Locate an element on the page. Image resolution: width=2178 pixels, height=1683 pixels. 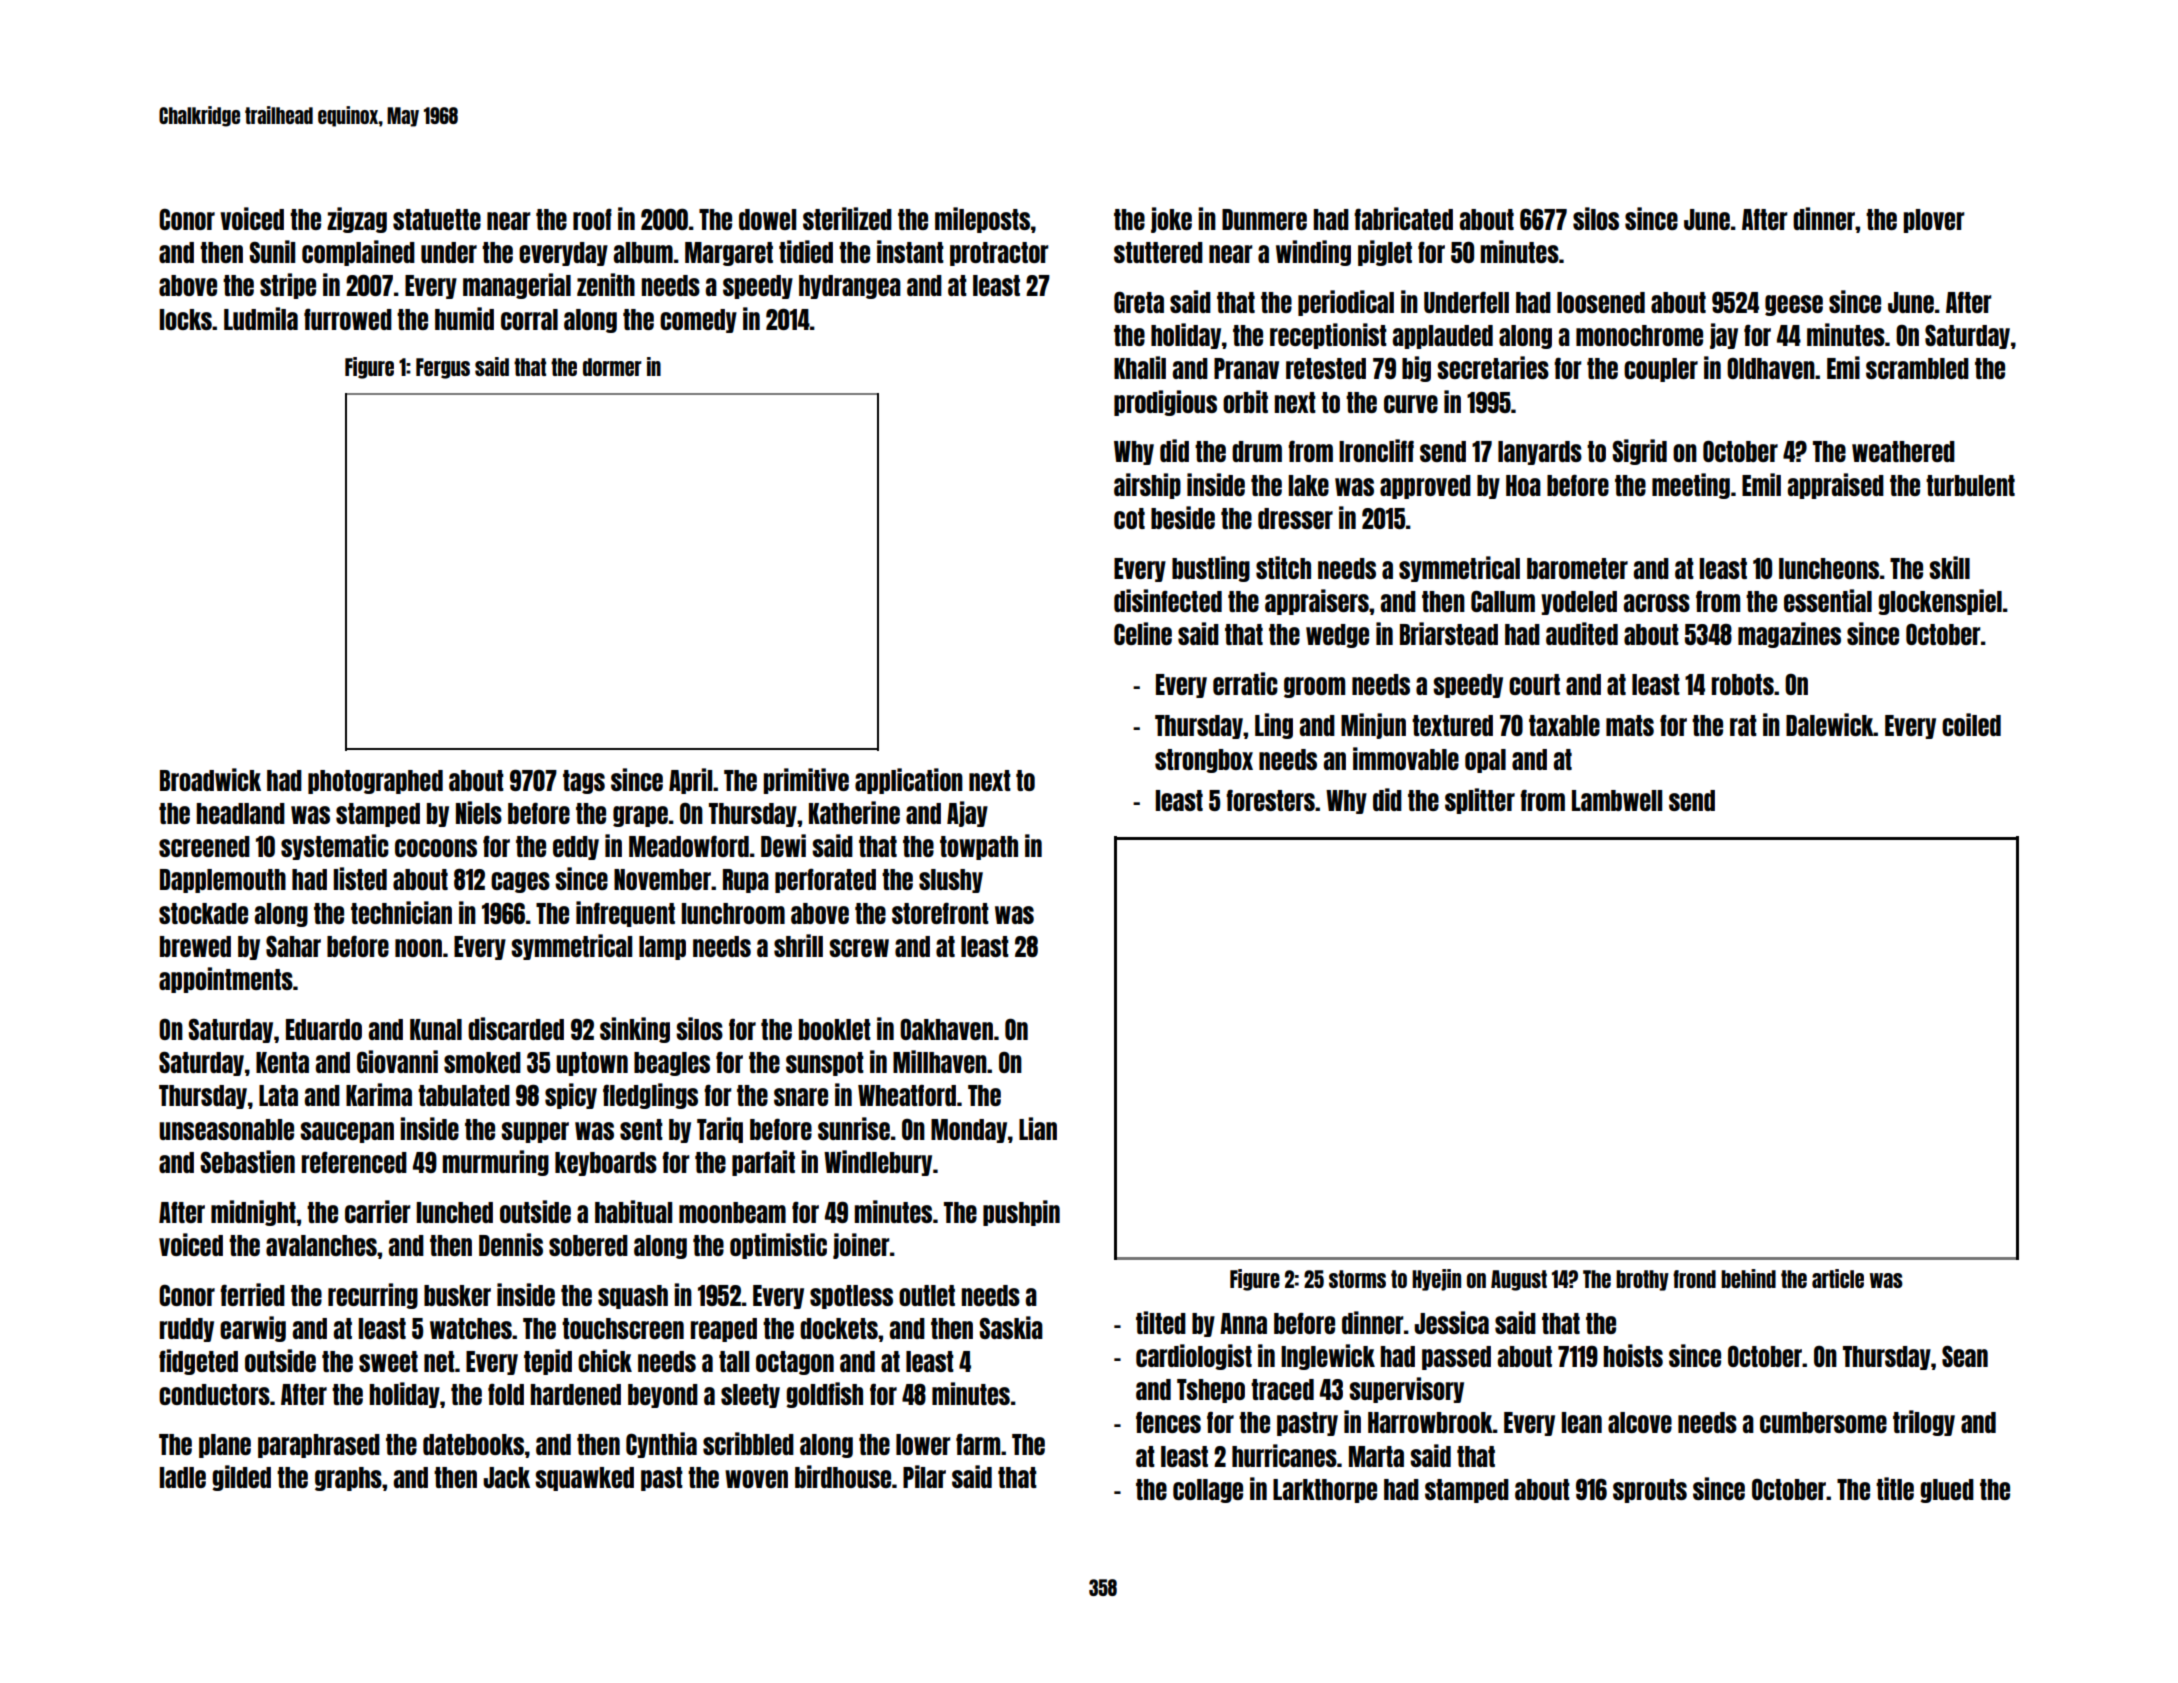
lake is located at coordinates (1309, 485).
